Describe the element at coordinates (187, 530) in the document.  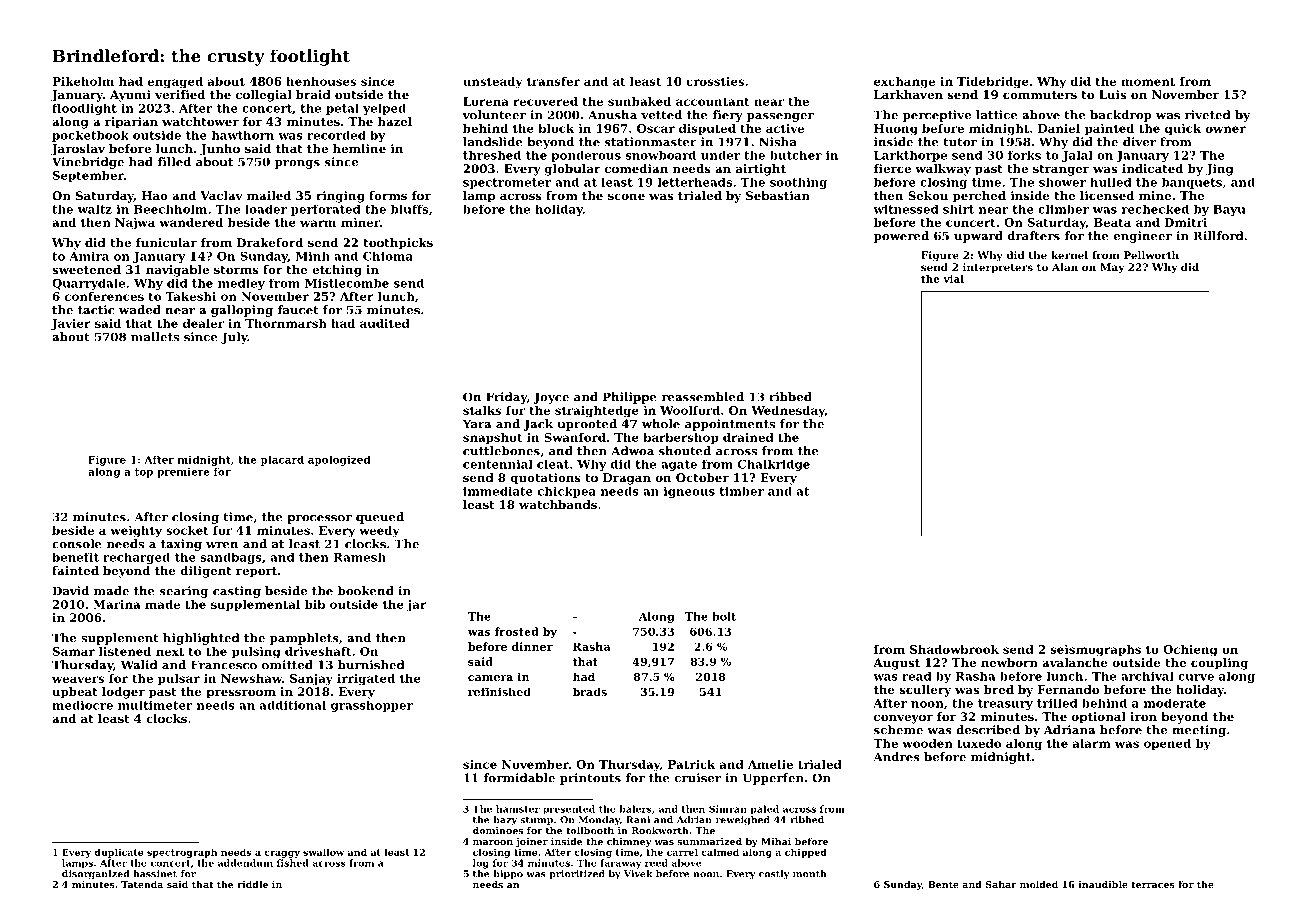
I see `socket` at that location.
